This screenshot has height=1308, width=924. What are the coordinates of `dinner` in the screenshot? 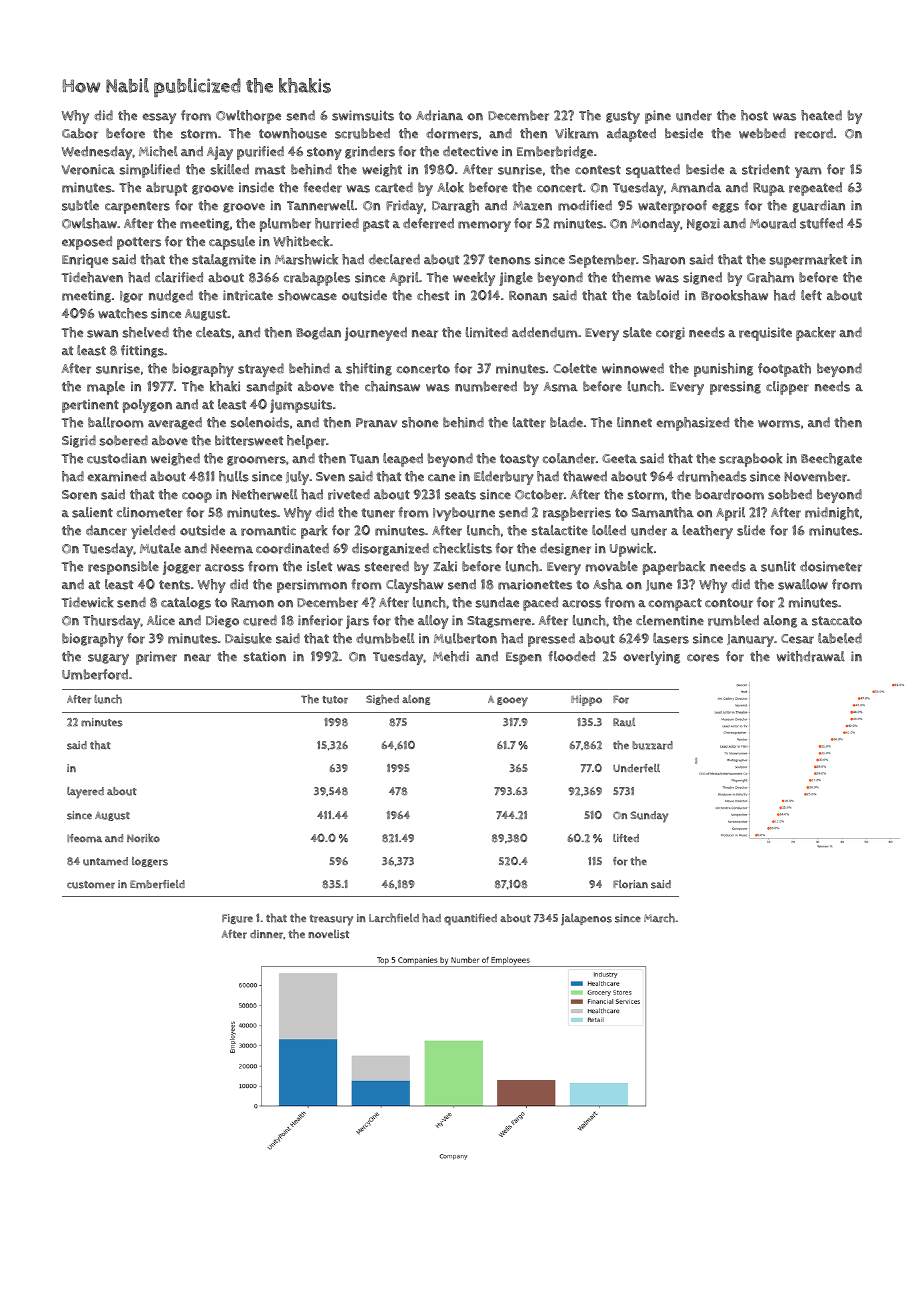 It's located at (267, 934).
